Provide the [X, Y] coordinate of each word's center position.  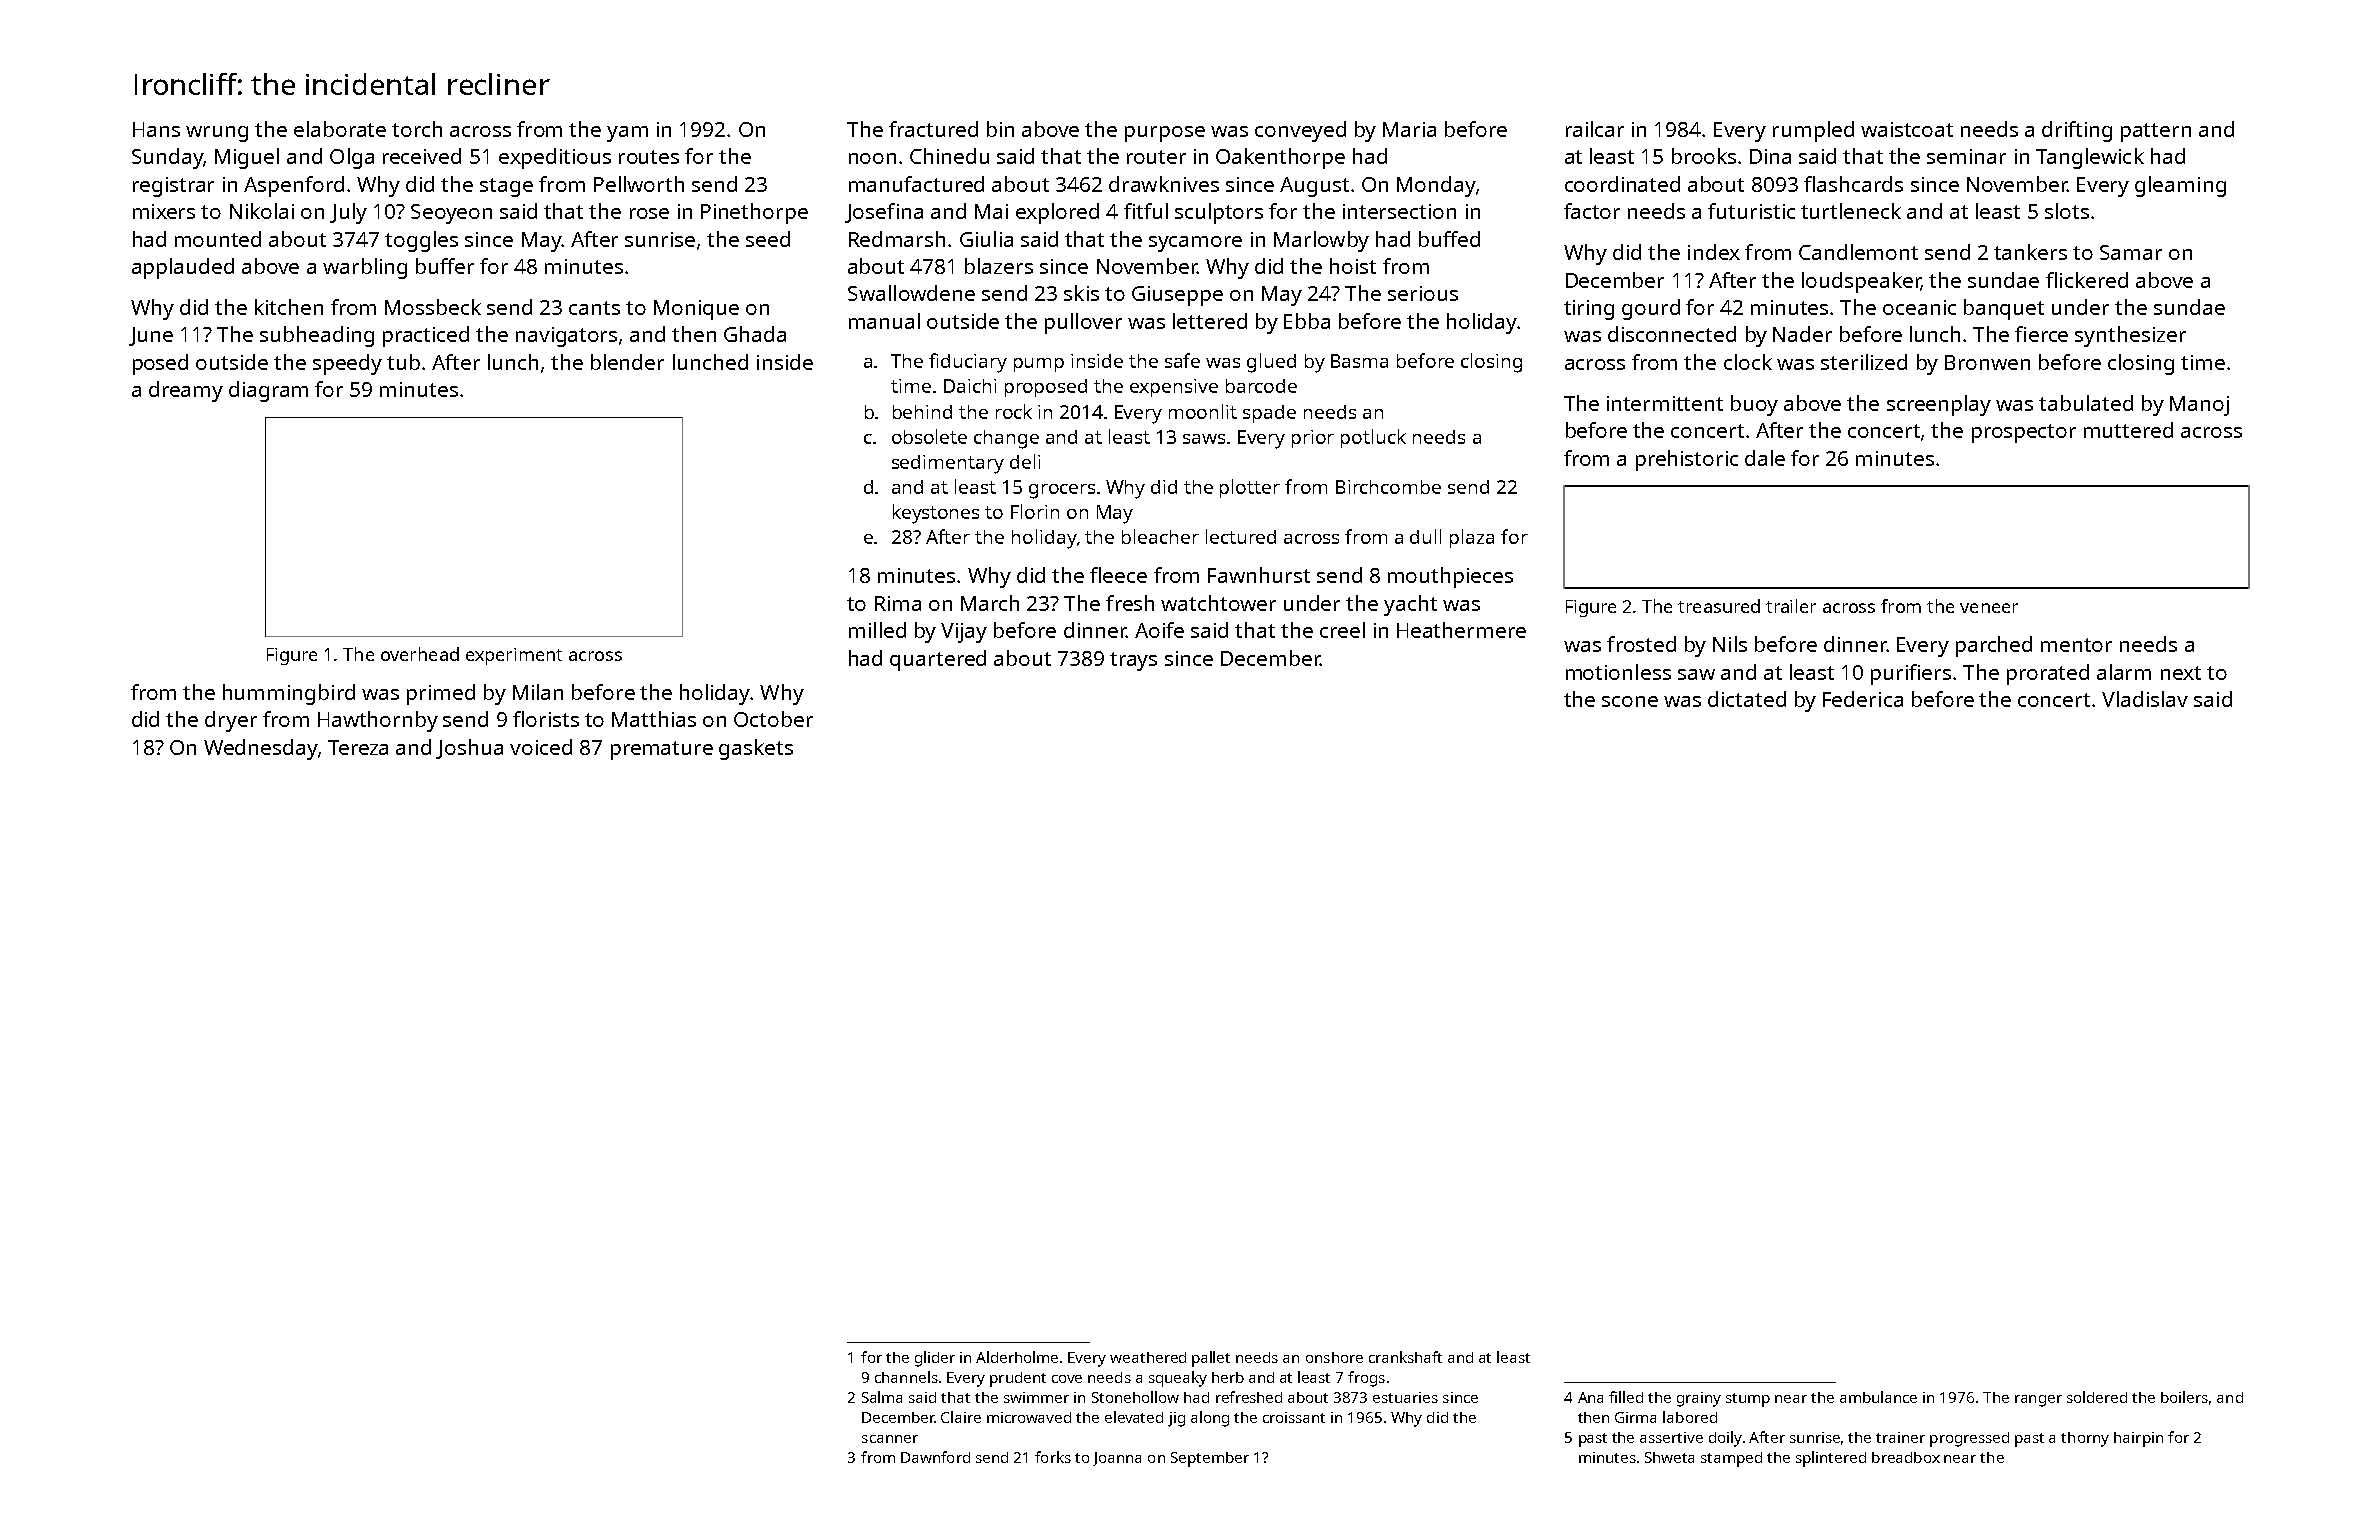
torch [417, 129]
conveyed [1300, 131]
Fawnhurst [1259, 575]
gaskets [756, 749]
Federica [1863, 699]
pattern [2156, 132]
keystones [936, 514]
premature [662, 750]
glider [935, 1359]
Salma [882, 1397]
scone [1630, 701]
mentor [2076, 645]
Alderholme [1017, 1357]
